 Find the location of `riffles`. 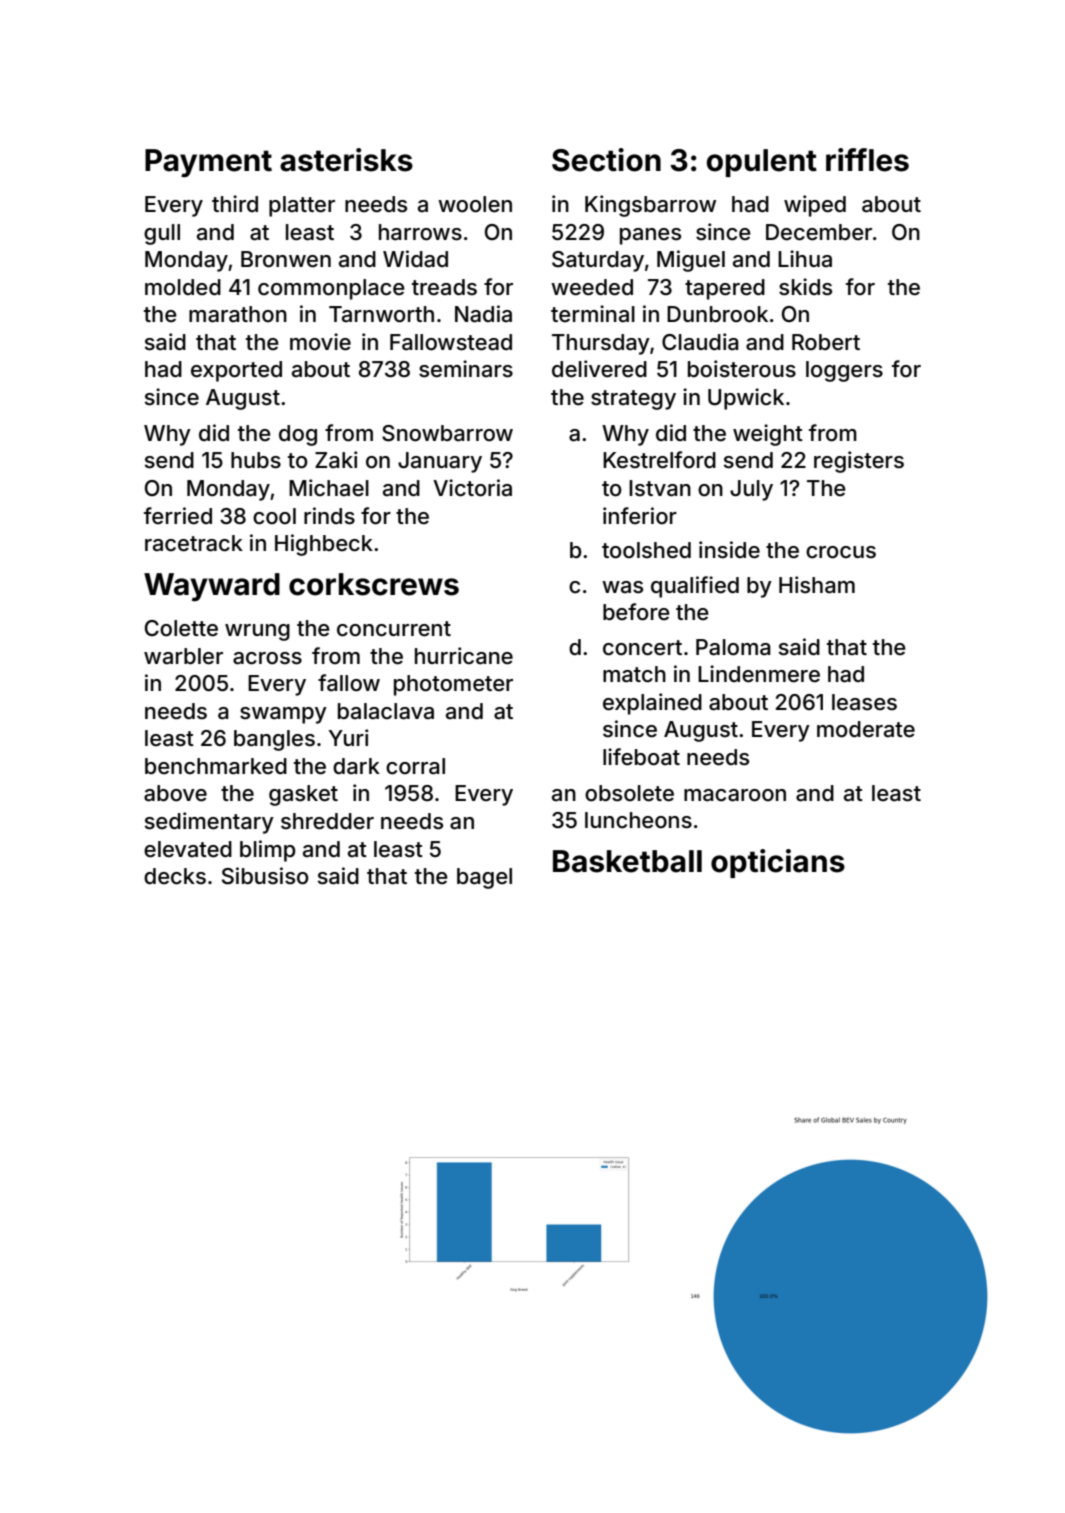

riffles is located at coordinates (867, 160).
